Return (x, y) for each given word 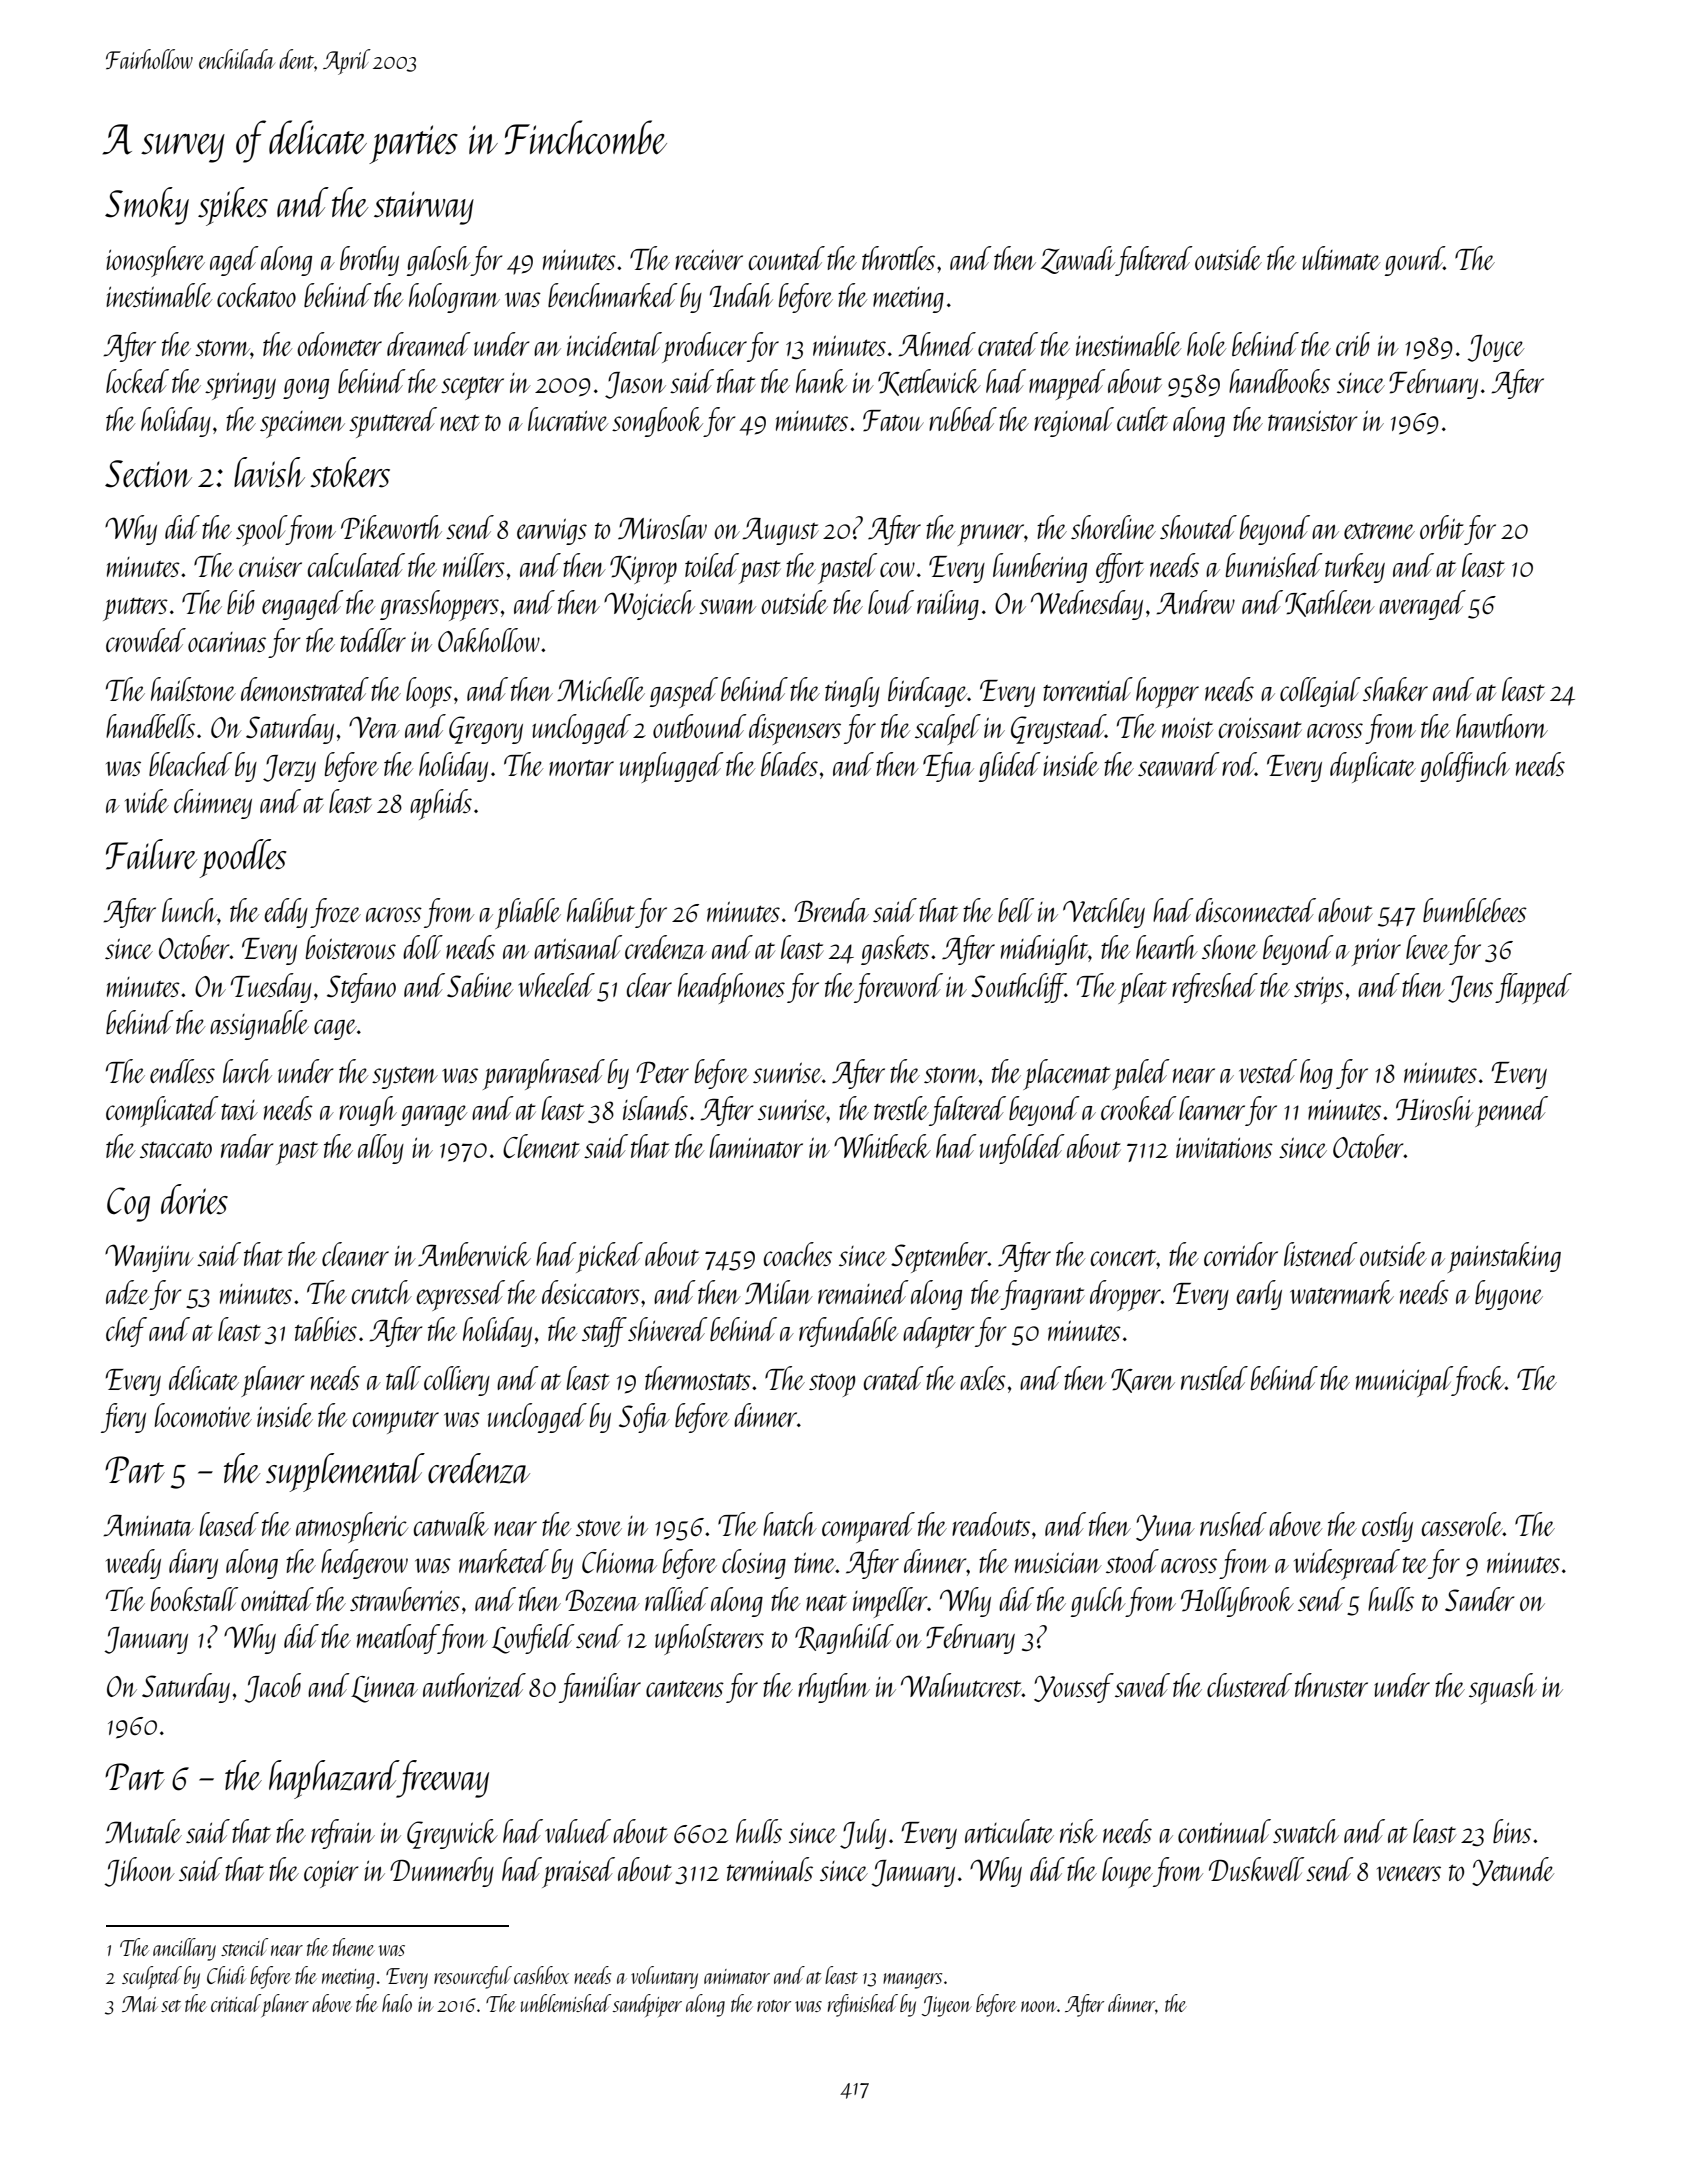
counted (787, 258)
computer (396, 1422)
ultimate (1341, 258)
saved (1142, 1685)
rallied (677, 1599)
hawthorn (1502, 726)
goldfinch (1465, 767)
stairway (424, 208)
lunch (189, 910)
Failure (151, 854)
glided (1010, 767)
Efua (948, 767)
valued (578, 1831)
